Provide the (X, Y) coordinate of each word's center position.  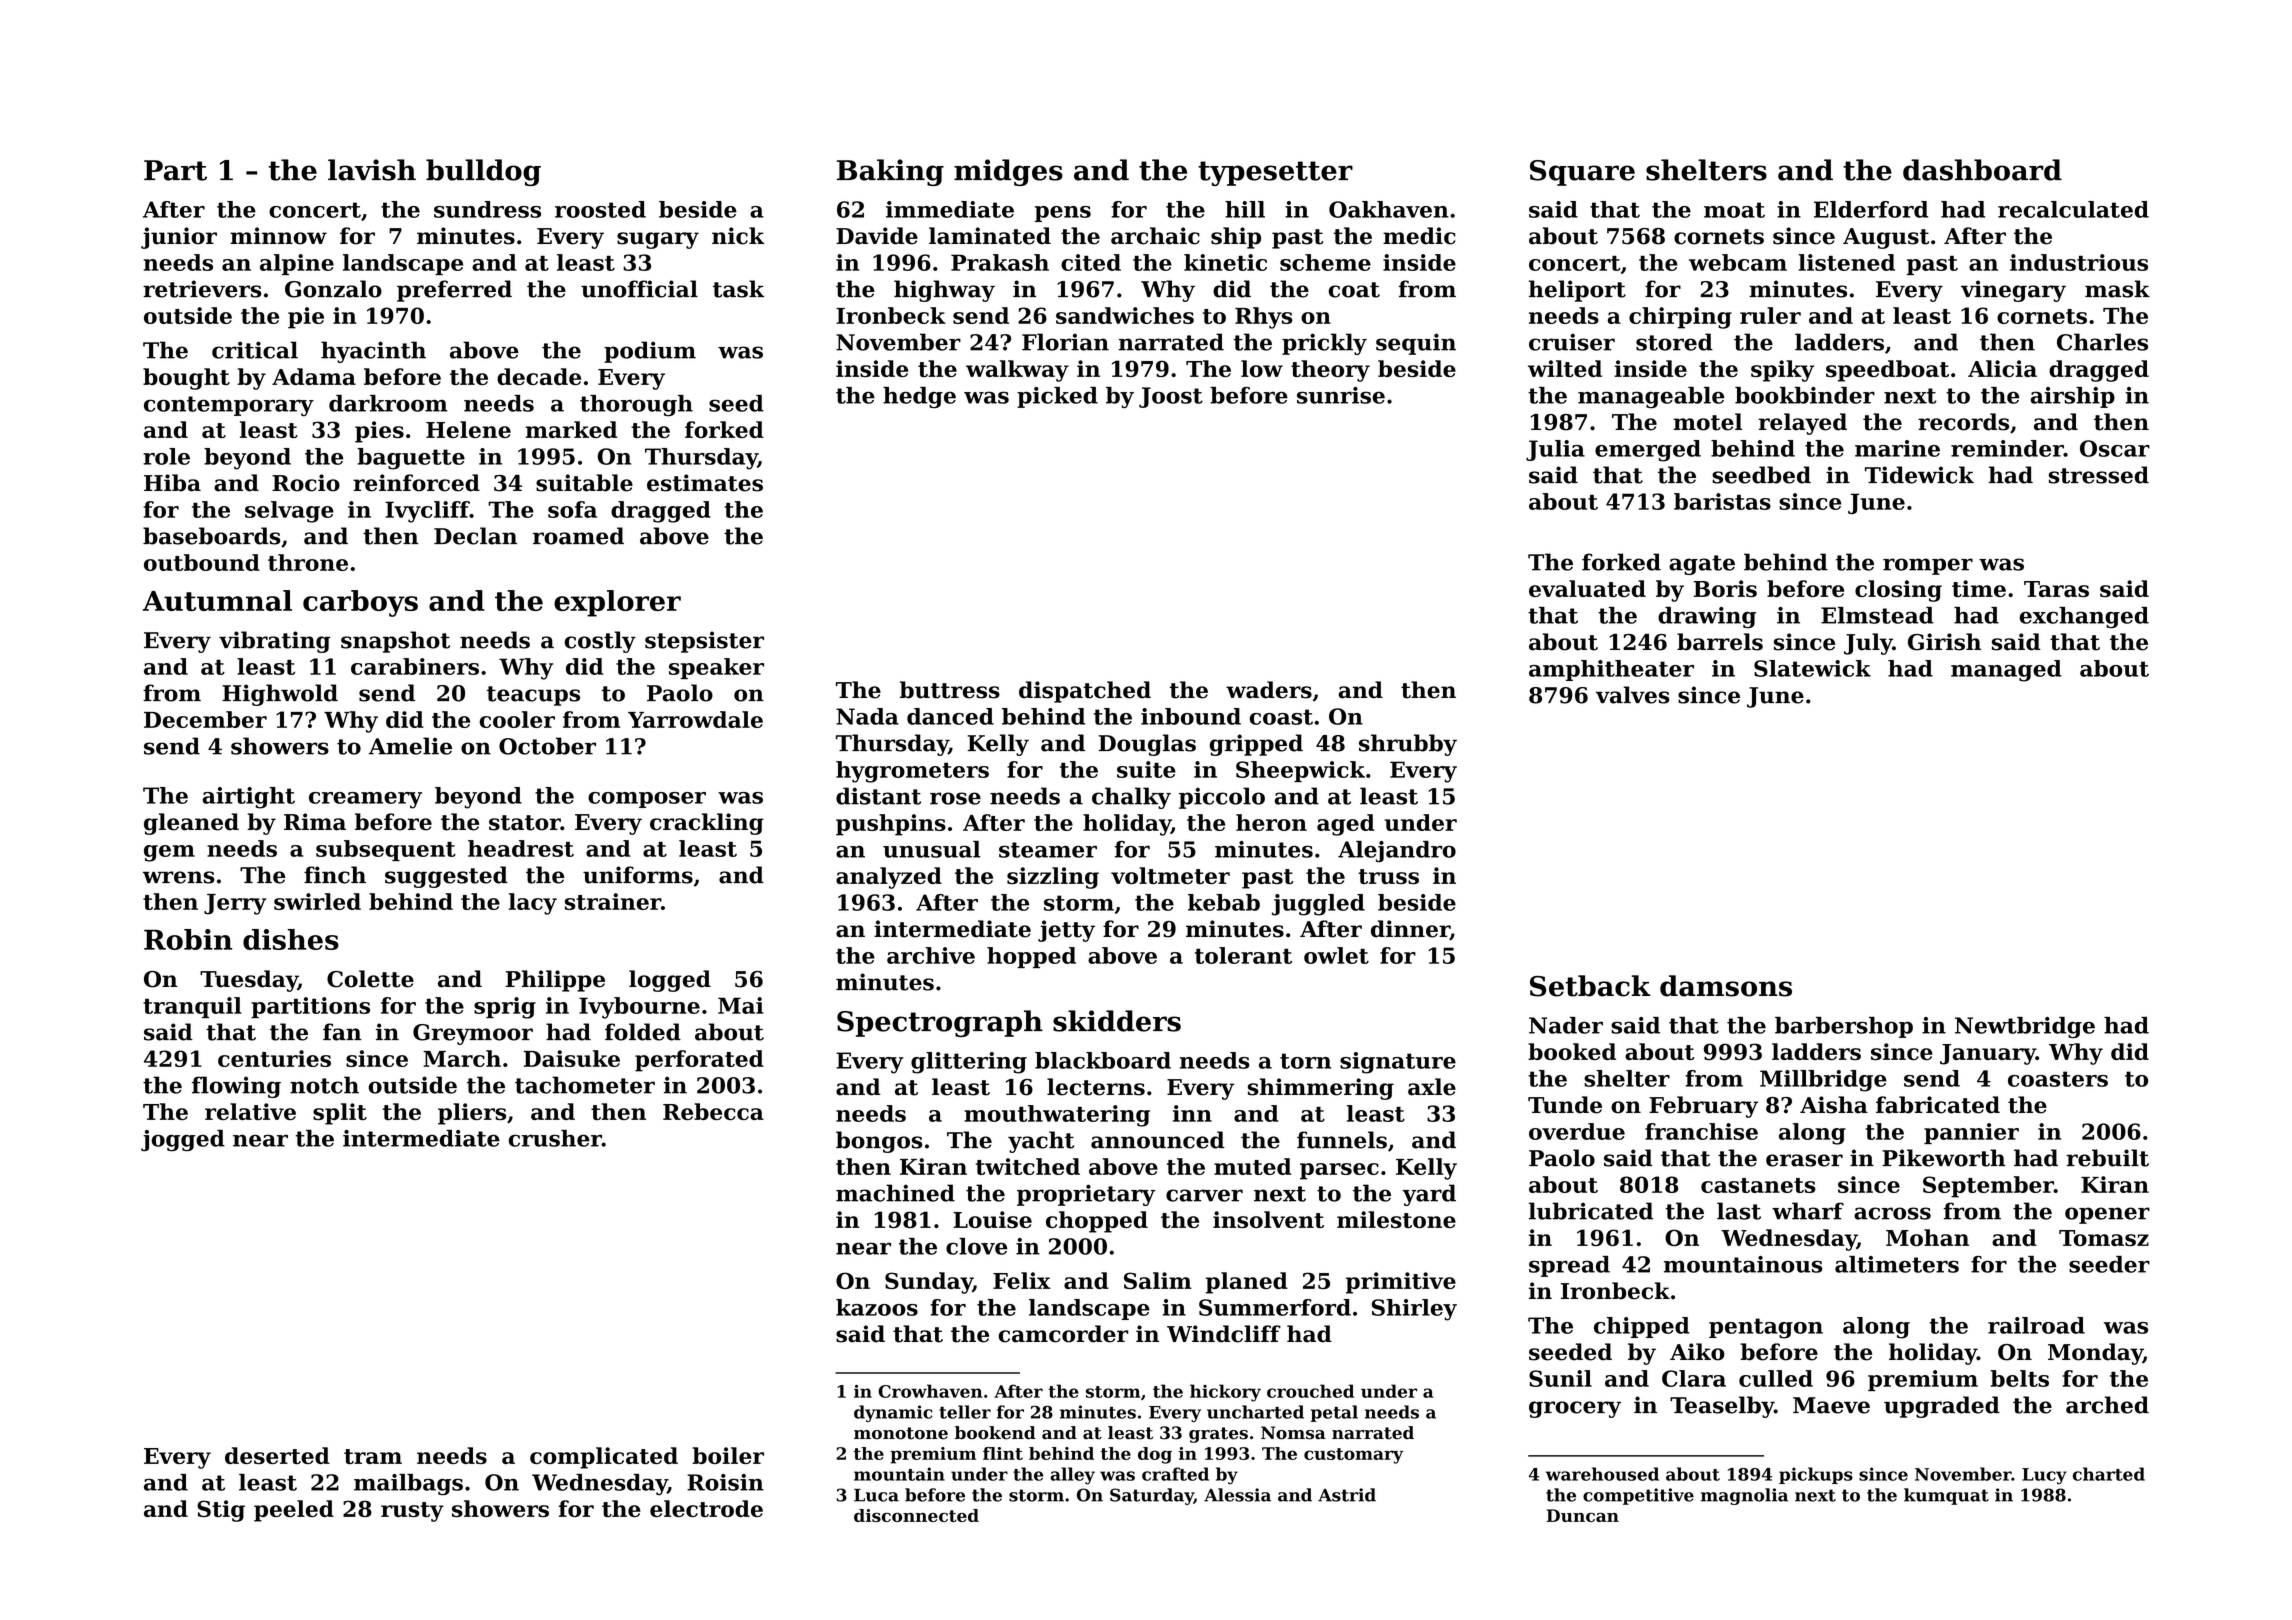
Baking (890, 172)
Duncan (1582, 1515)
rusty (412, 1512)
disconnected (916, 1515)
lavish (372, 170)
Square (1582, 173)
